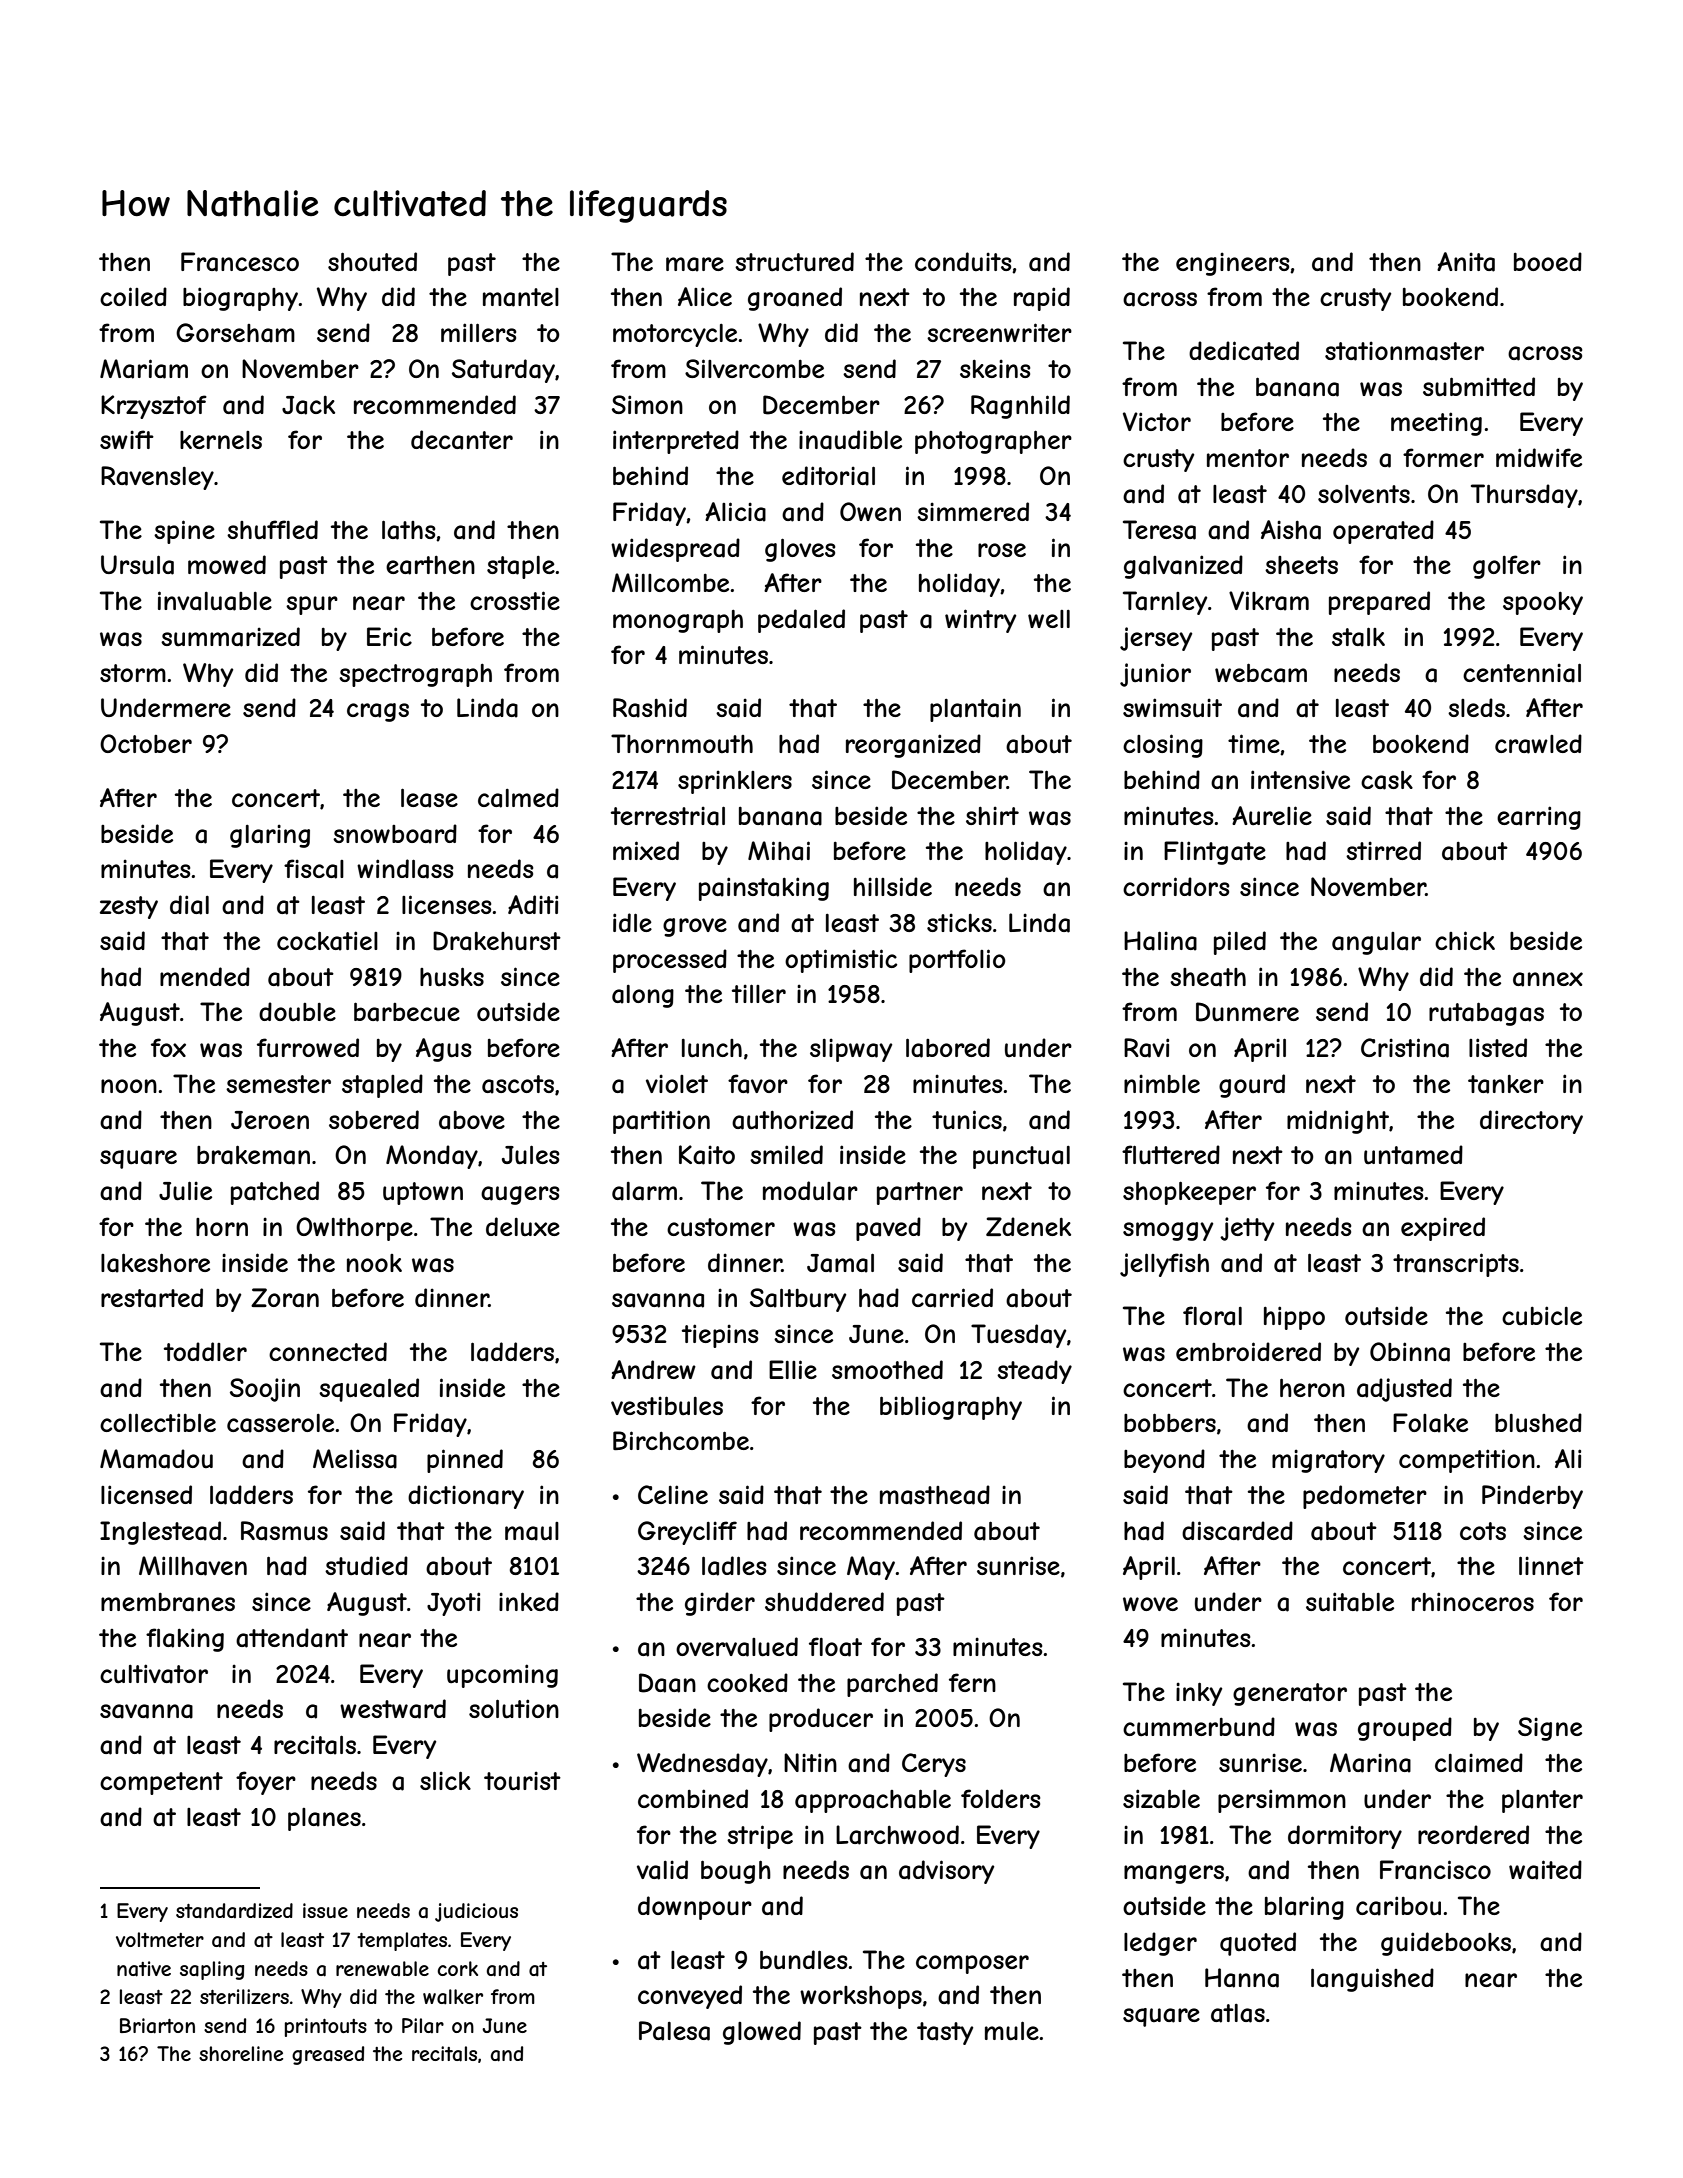  What do you see at coordinates (270, 1120) in the screenshot?
I see `Jeroen` at bounding box center [270, 1120].
